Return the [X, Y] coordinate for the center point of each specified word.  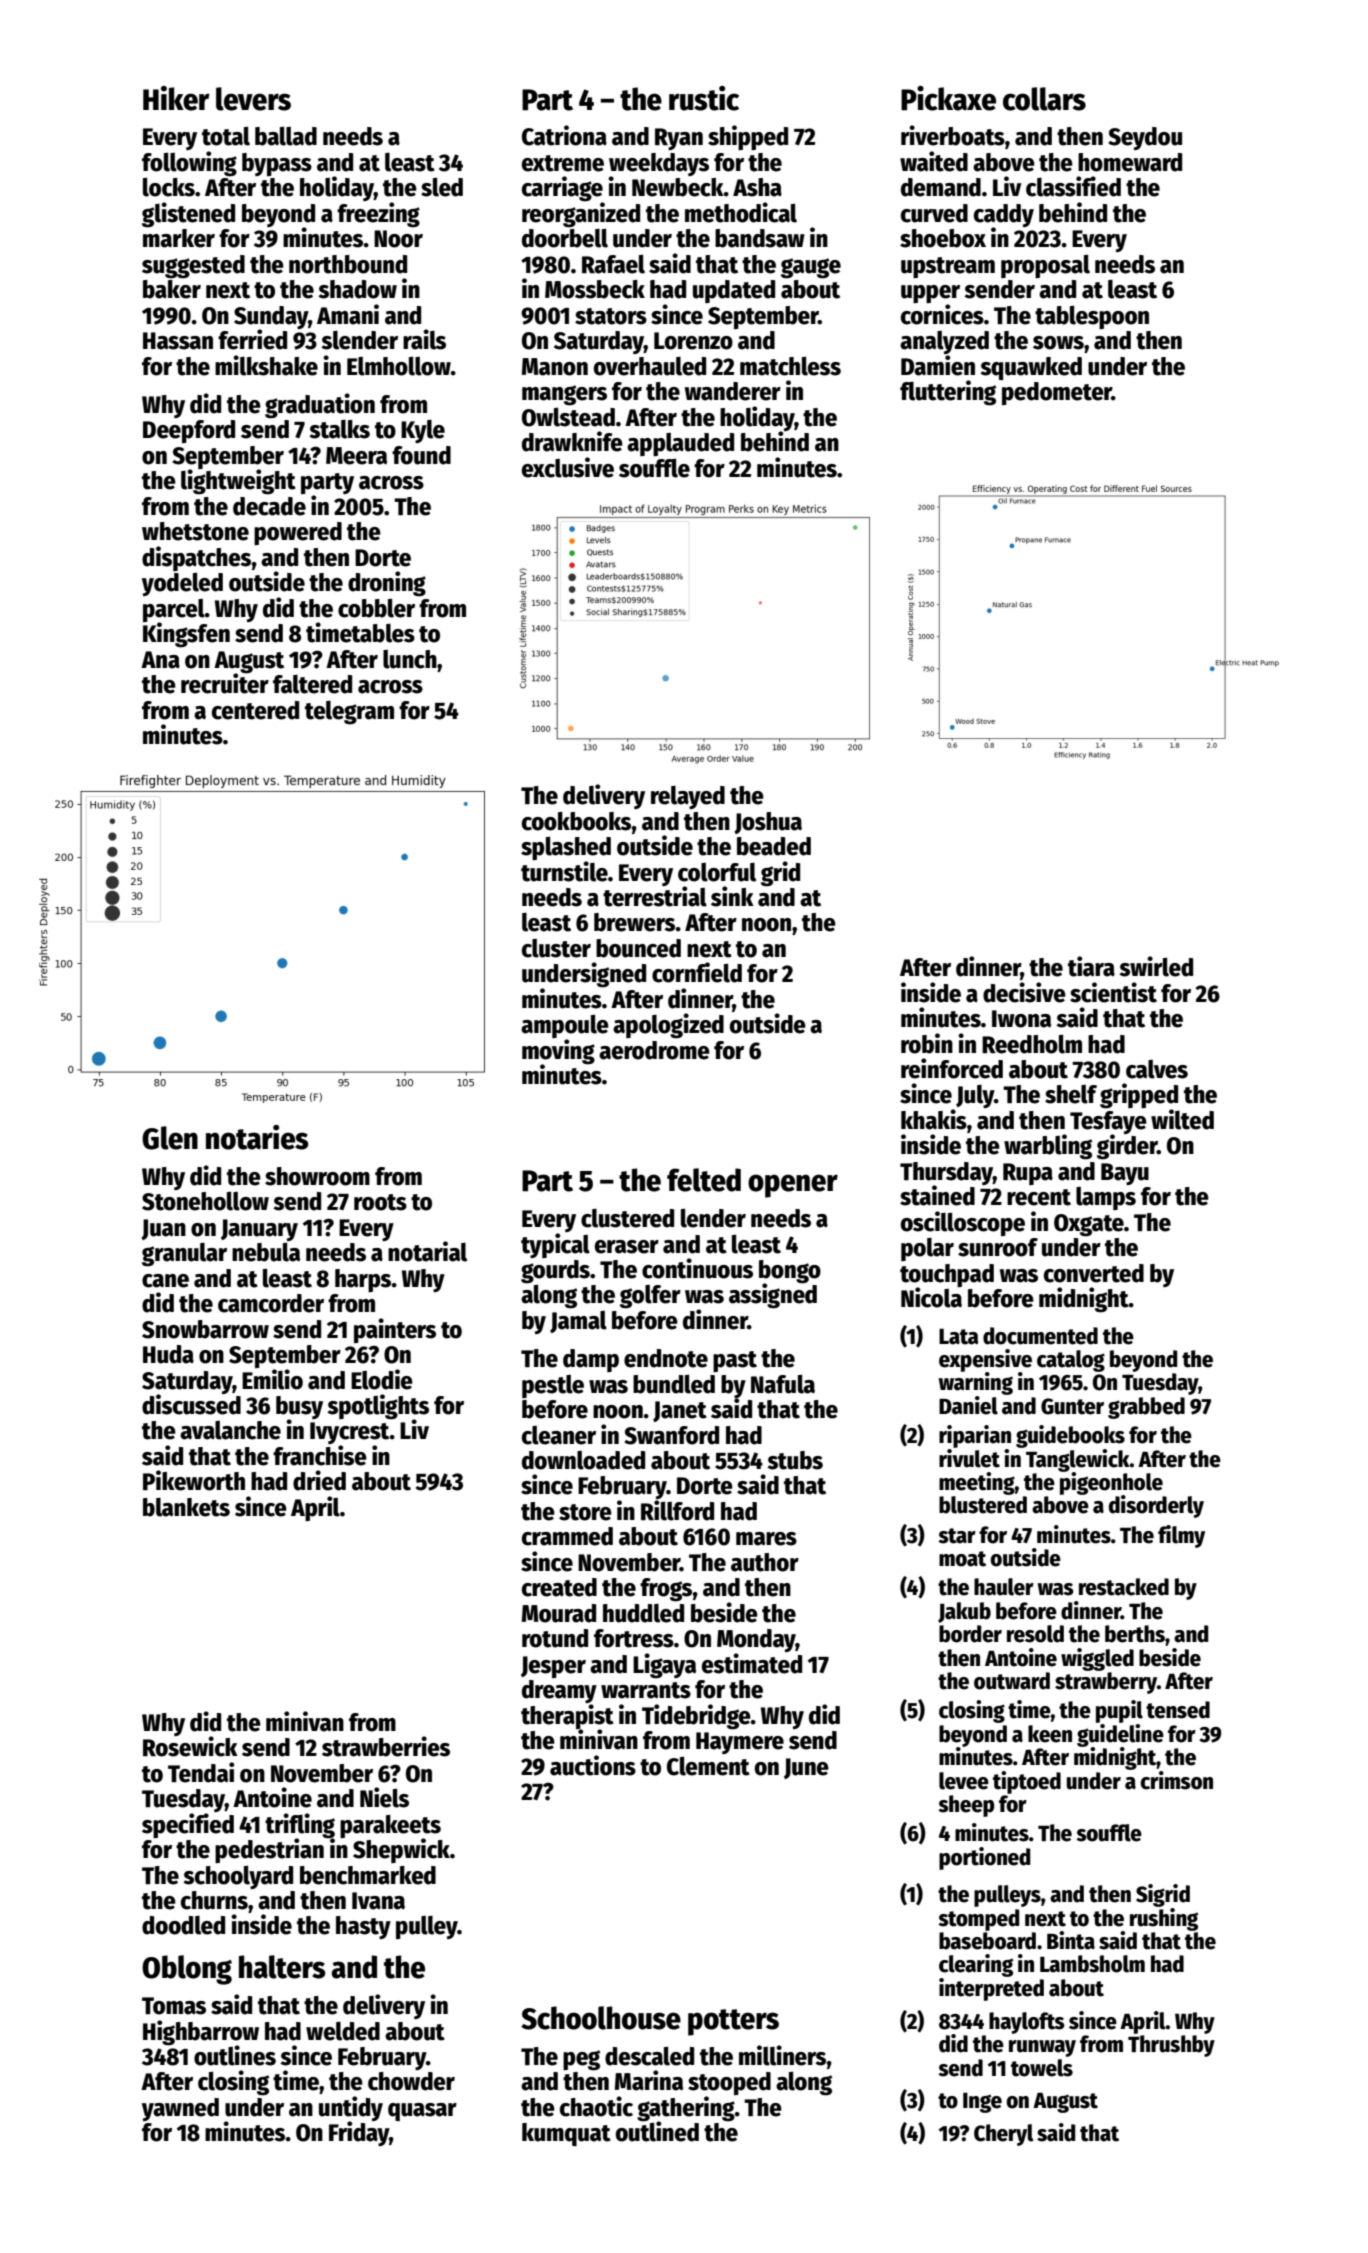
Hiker [176, 98]
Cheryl [1004, 2135]
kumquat [566, 2134]
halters [282, 1967]
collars [1044, 99]
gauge [811, 268]
